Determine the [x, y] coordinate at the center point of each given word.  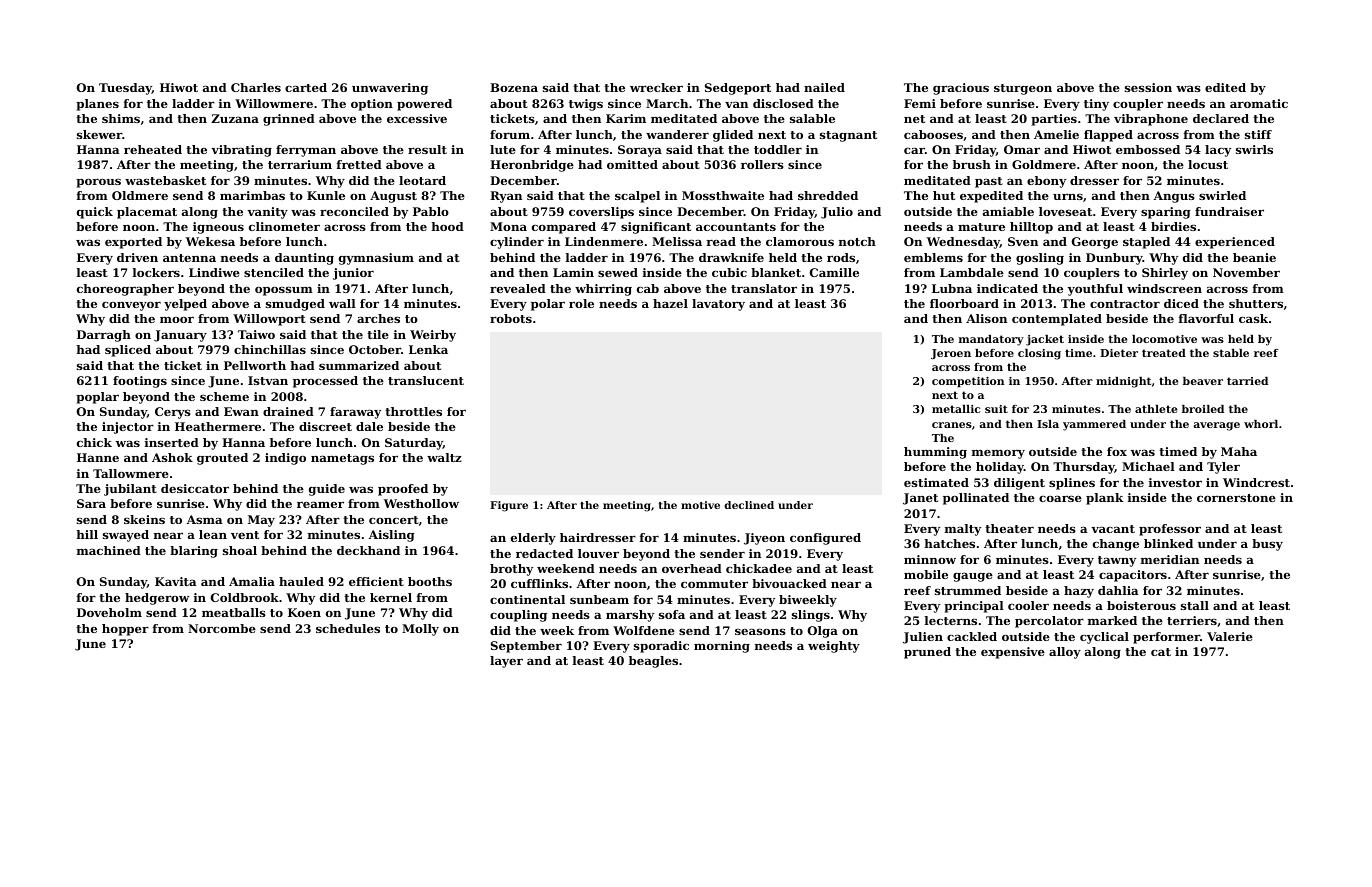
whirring [603, 290]
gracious [961, 89]
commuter [714, 584]
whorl [1261, 424]
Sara [91, 503]
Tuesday [125, 89]
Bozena [514, 87]
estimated [936, 482]
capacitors [1133, 576]
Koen [304, 612]
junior [353, 274]
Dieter [1119, 353]
